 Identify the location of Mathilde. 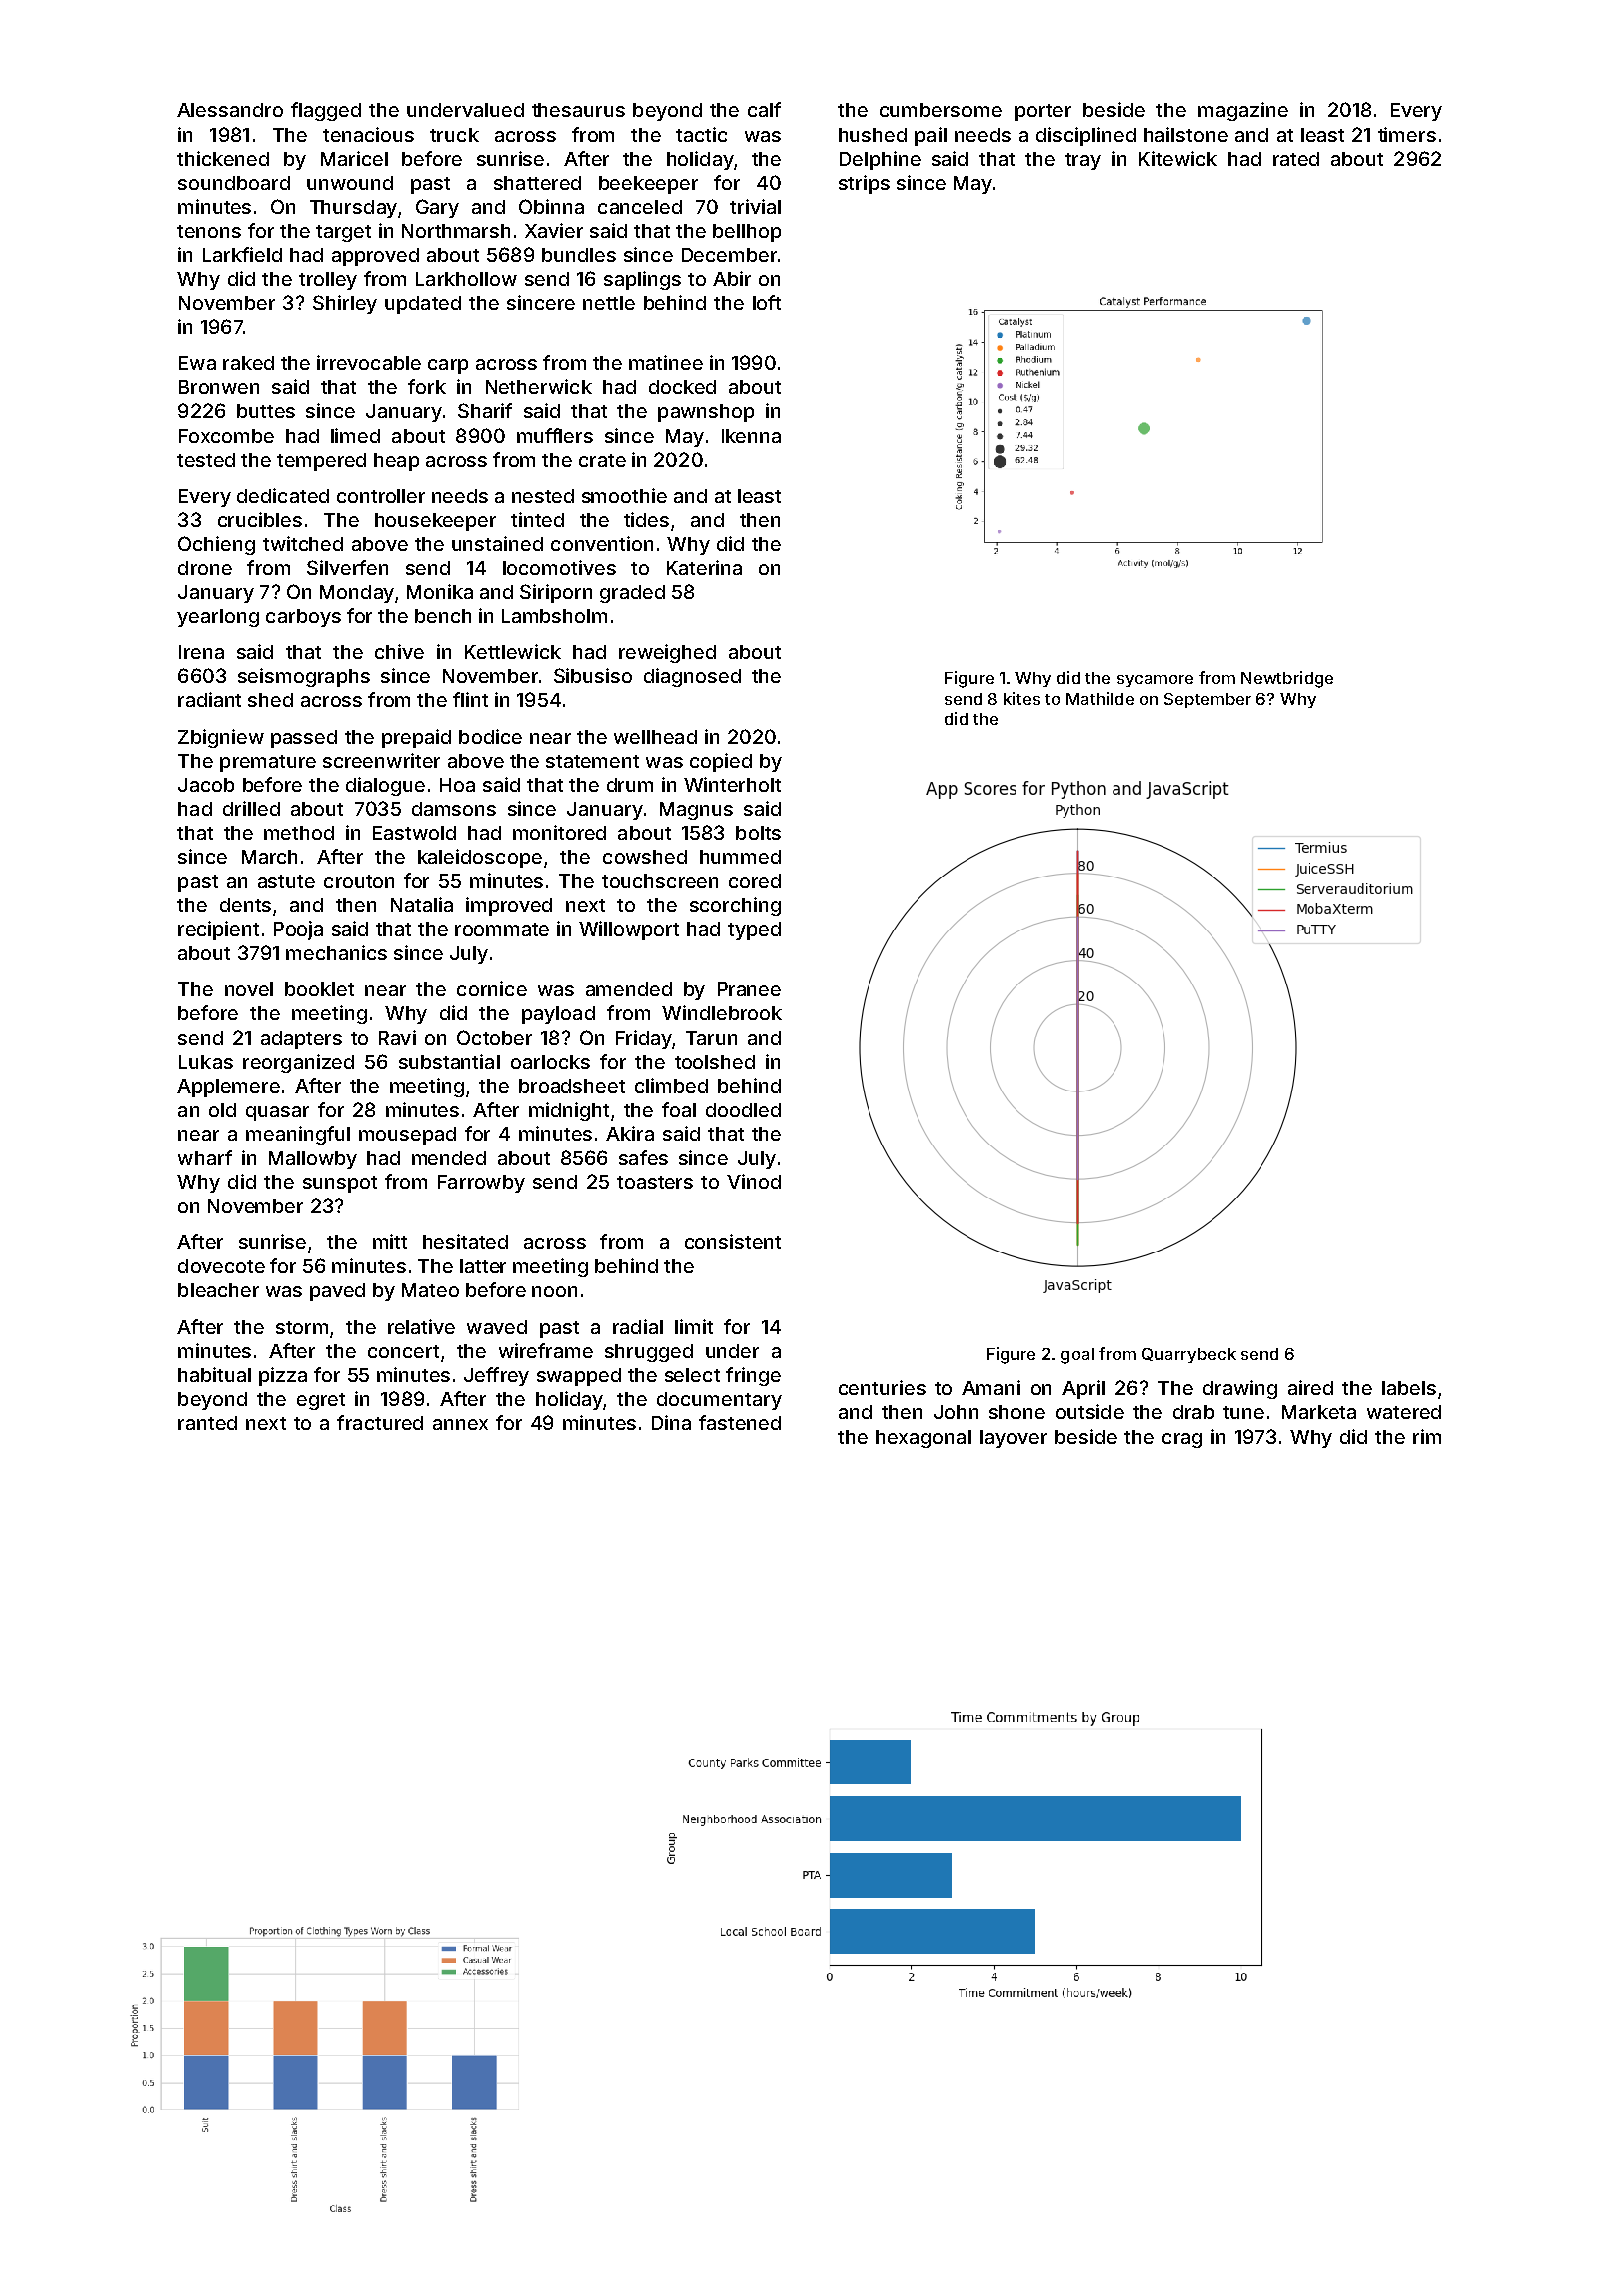
(1100, 698).
